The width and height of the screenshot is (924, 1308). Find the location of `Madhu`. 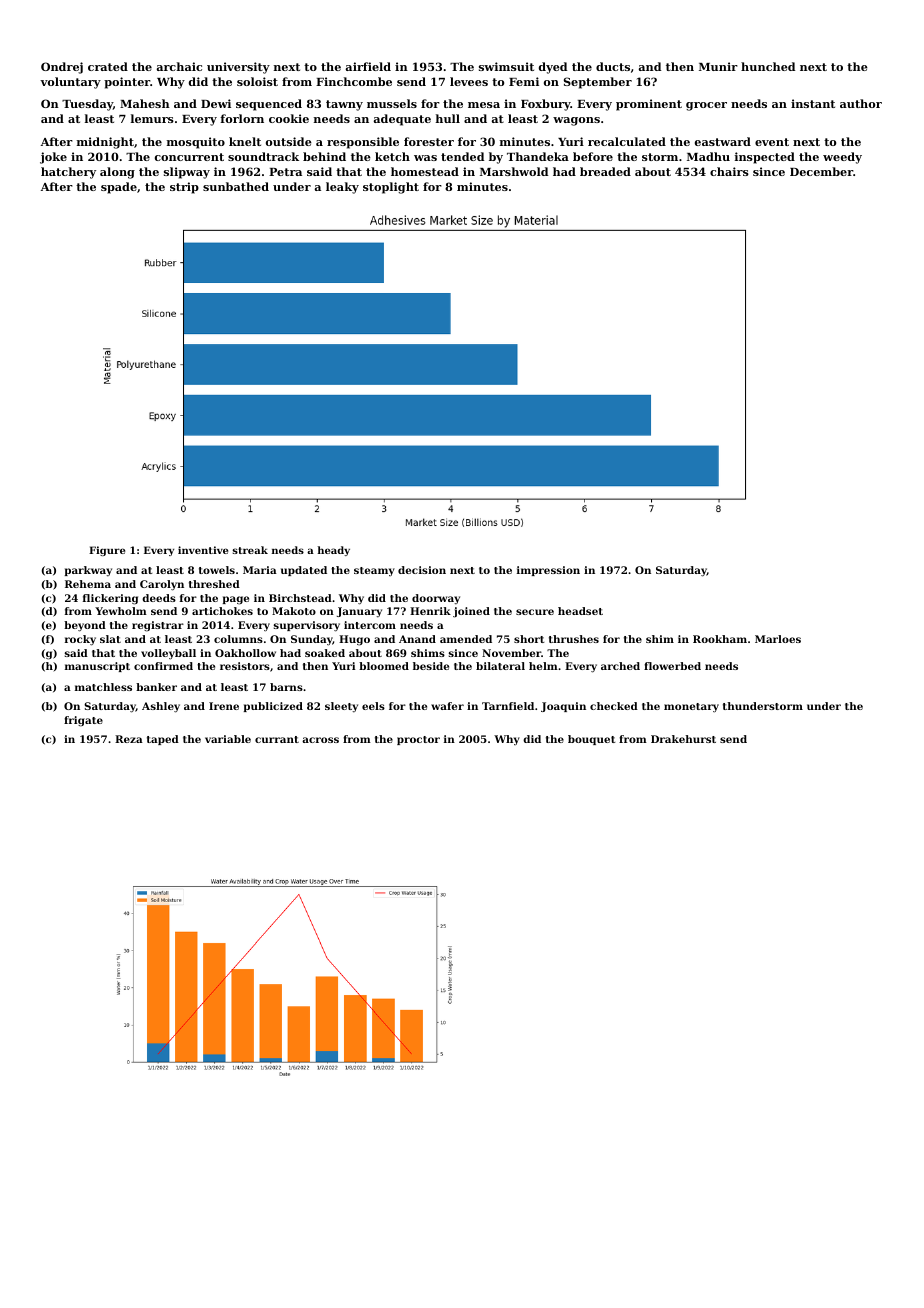

Madhu is located at coordinates (708, 156).
